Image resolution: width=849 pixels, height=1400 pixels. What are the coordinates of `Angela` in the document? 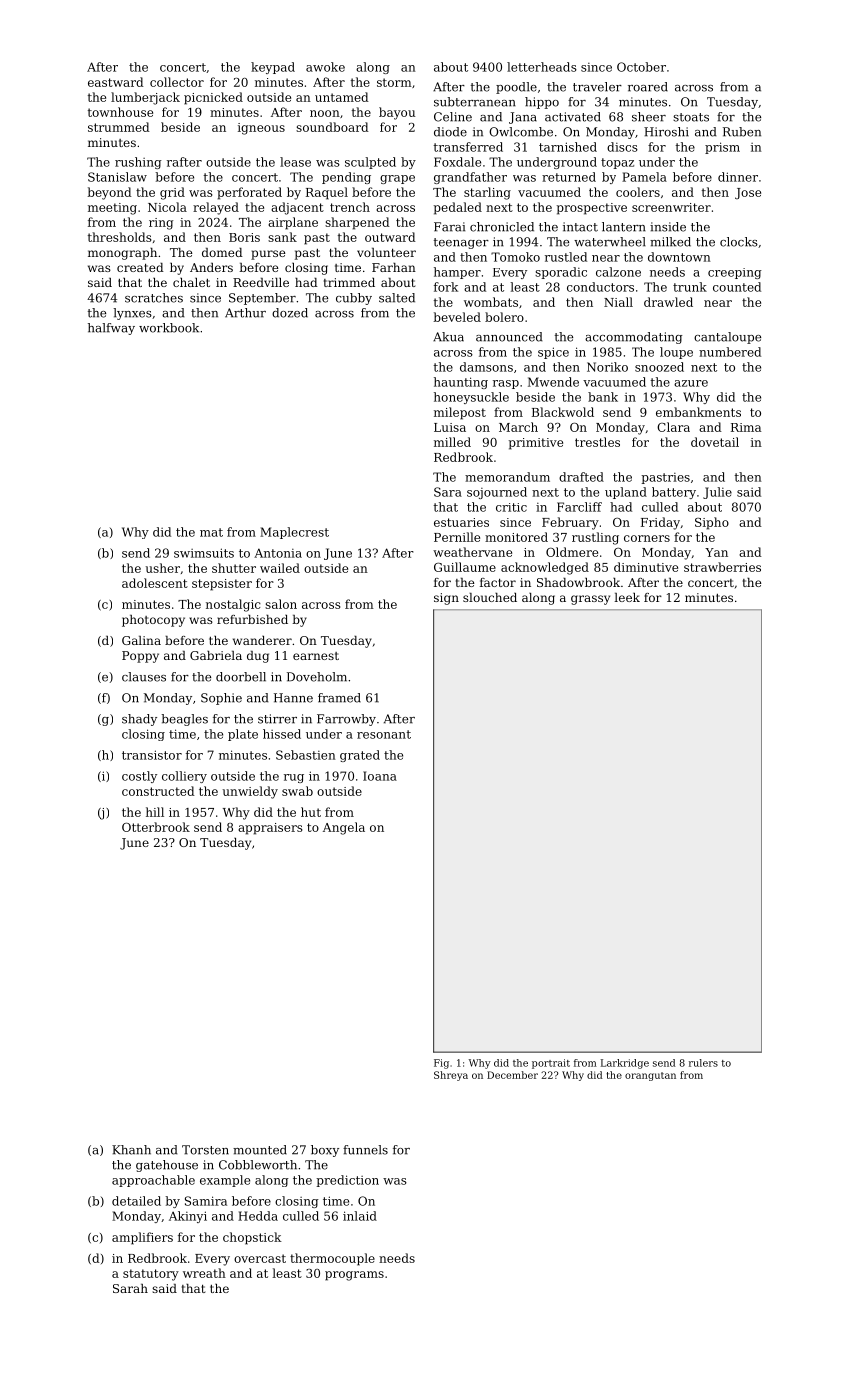 It's located at (344, 828).
